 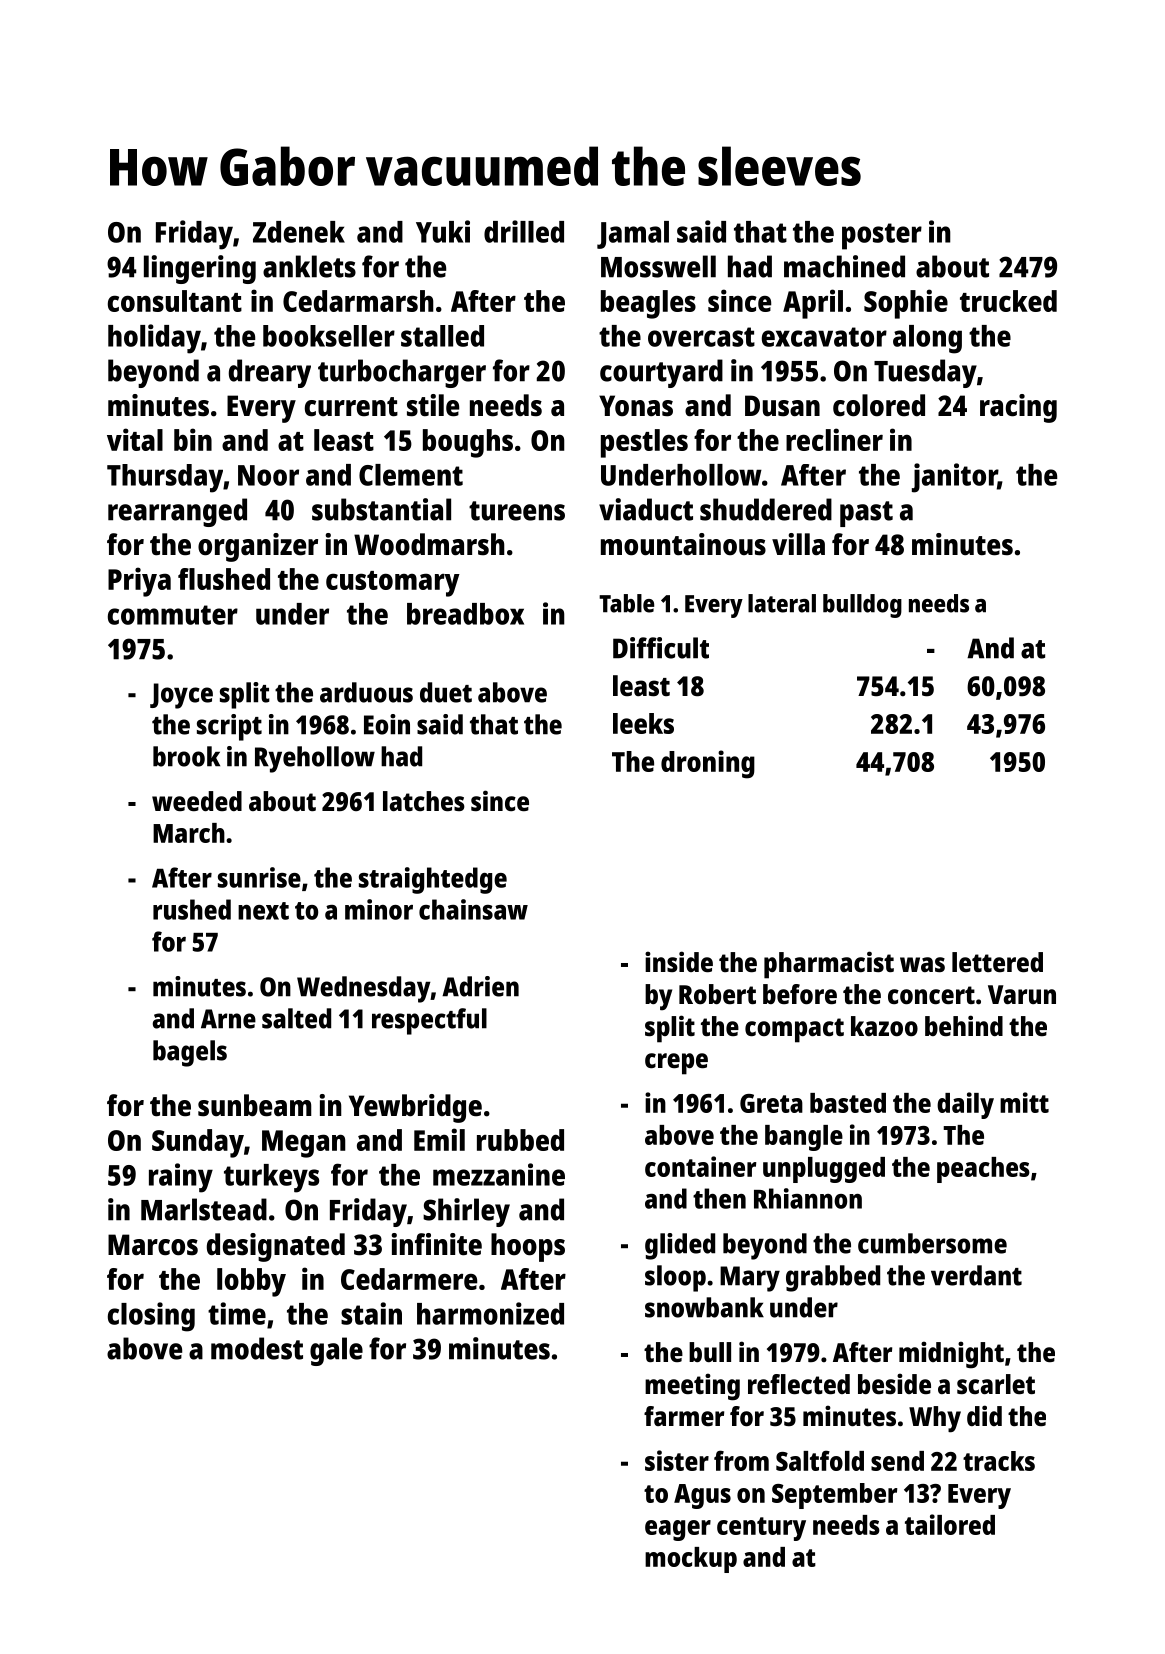 What do you see at coordinates (691, 1560) in the page?
I see `mockup` at bounding box center [691, 1560].
